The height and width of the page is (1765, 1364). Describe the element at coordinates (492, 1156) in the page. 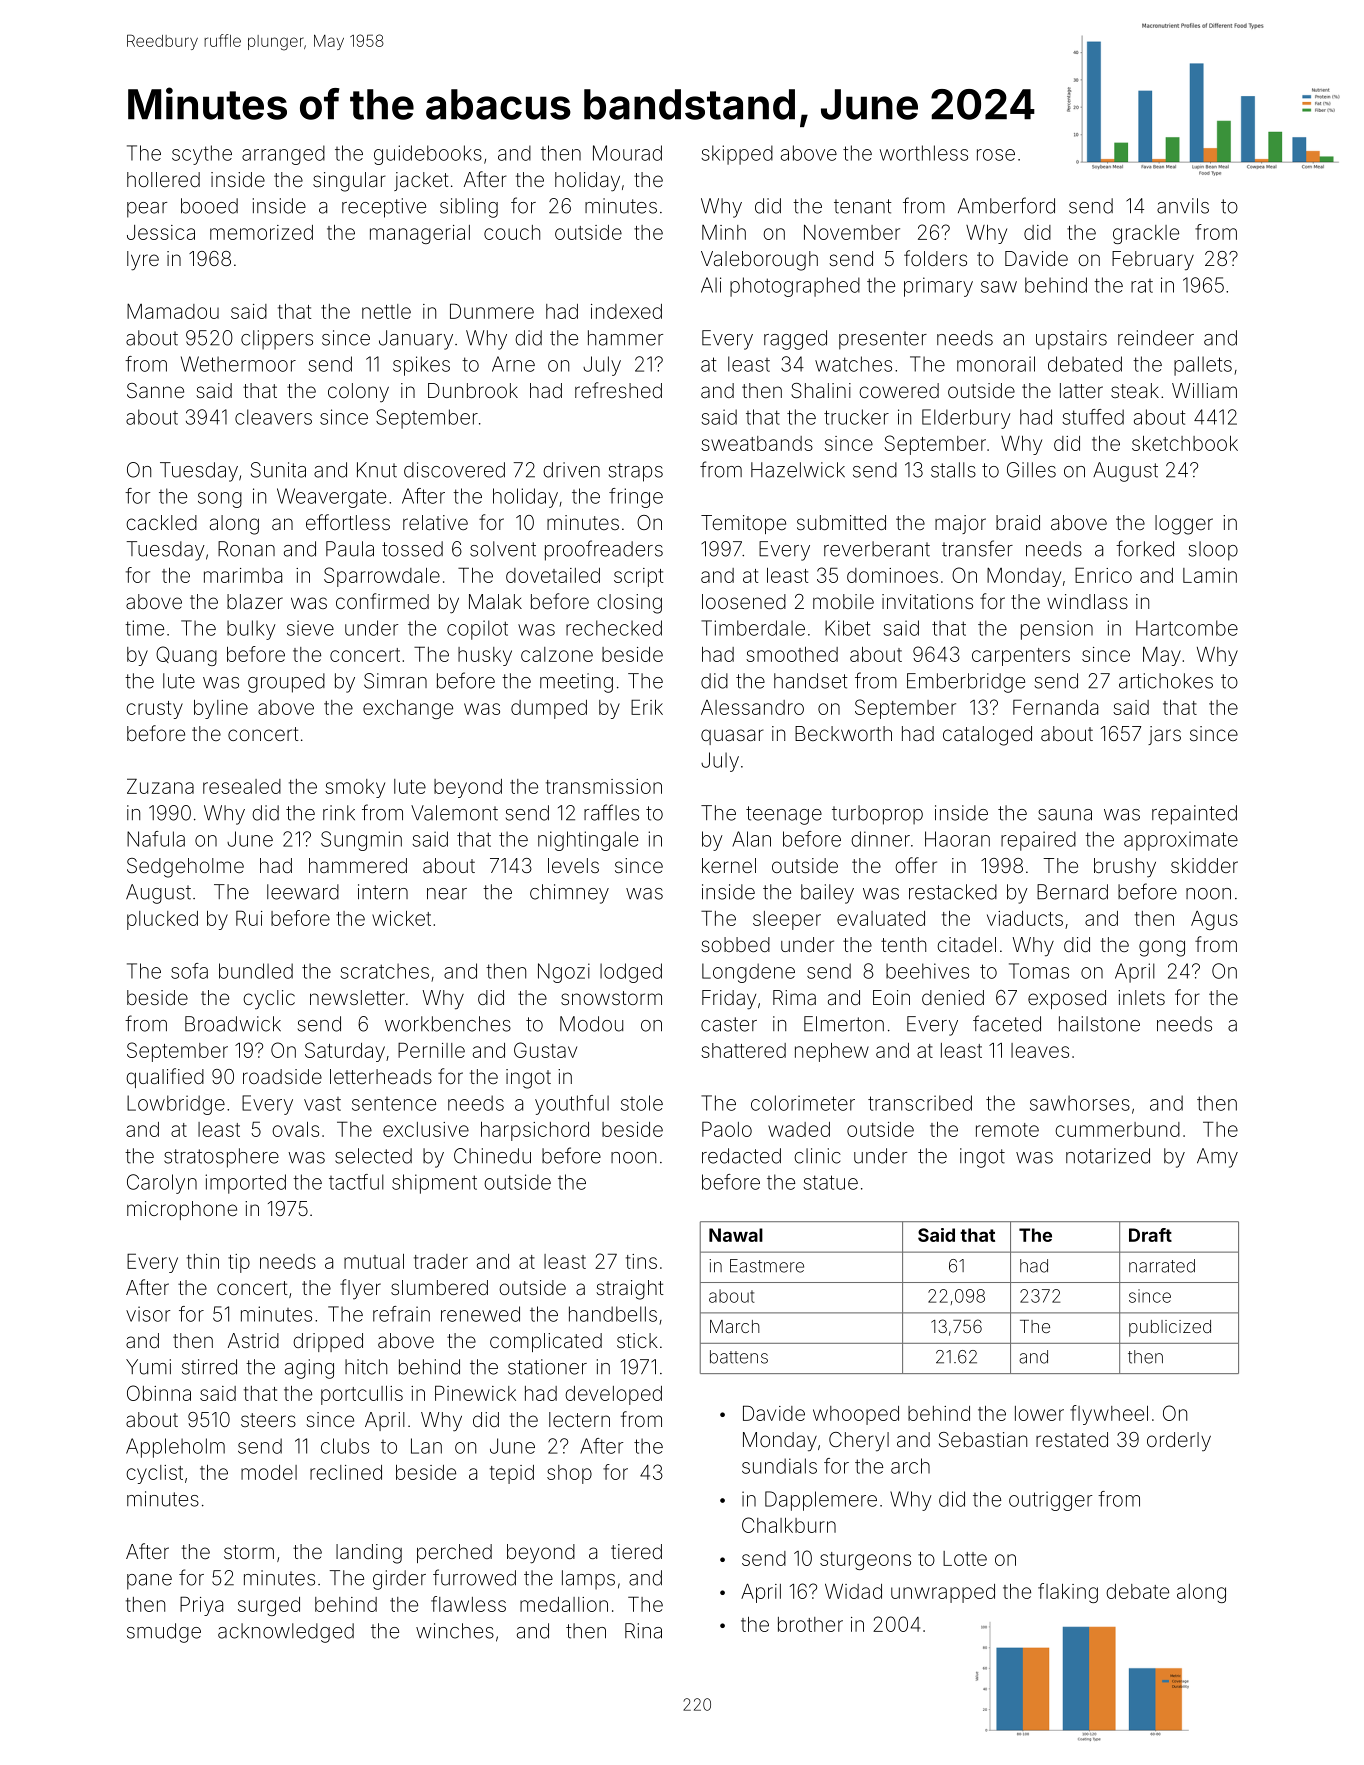

I see `Chinedu` at that location.
